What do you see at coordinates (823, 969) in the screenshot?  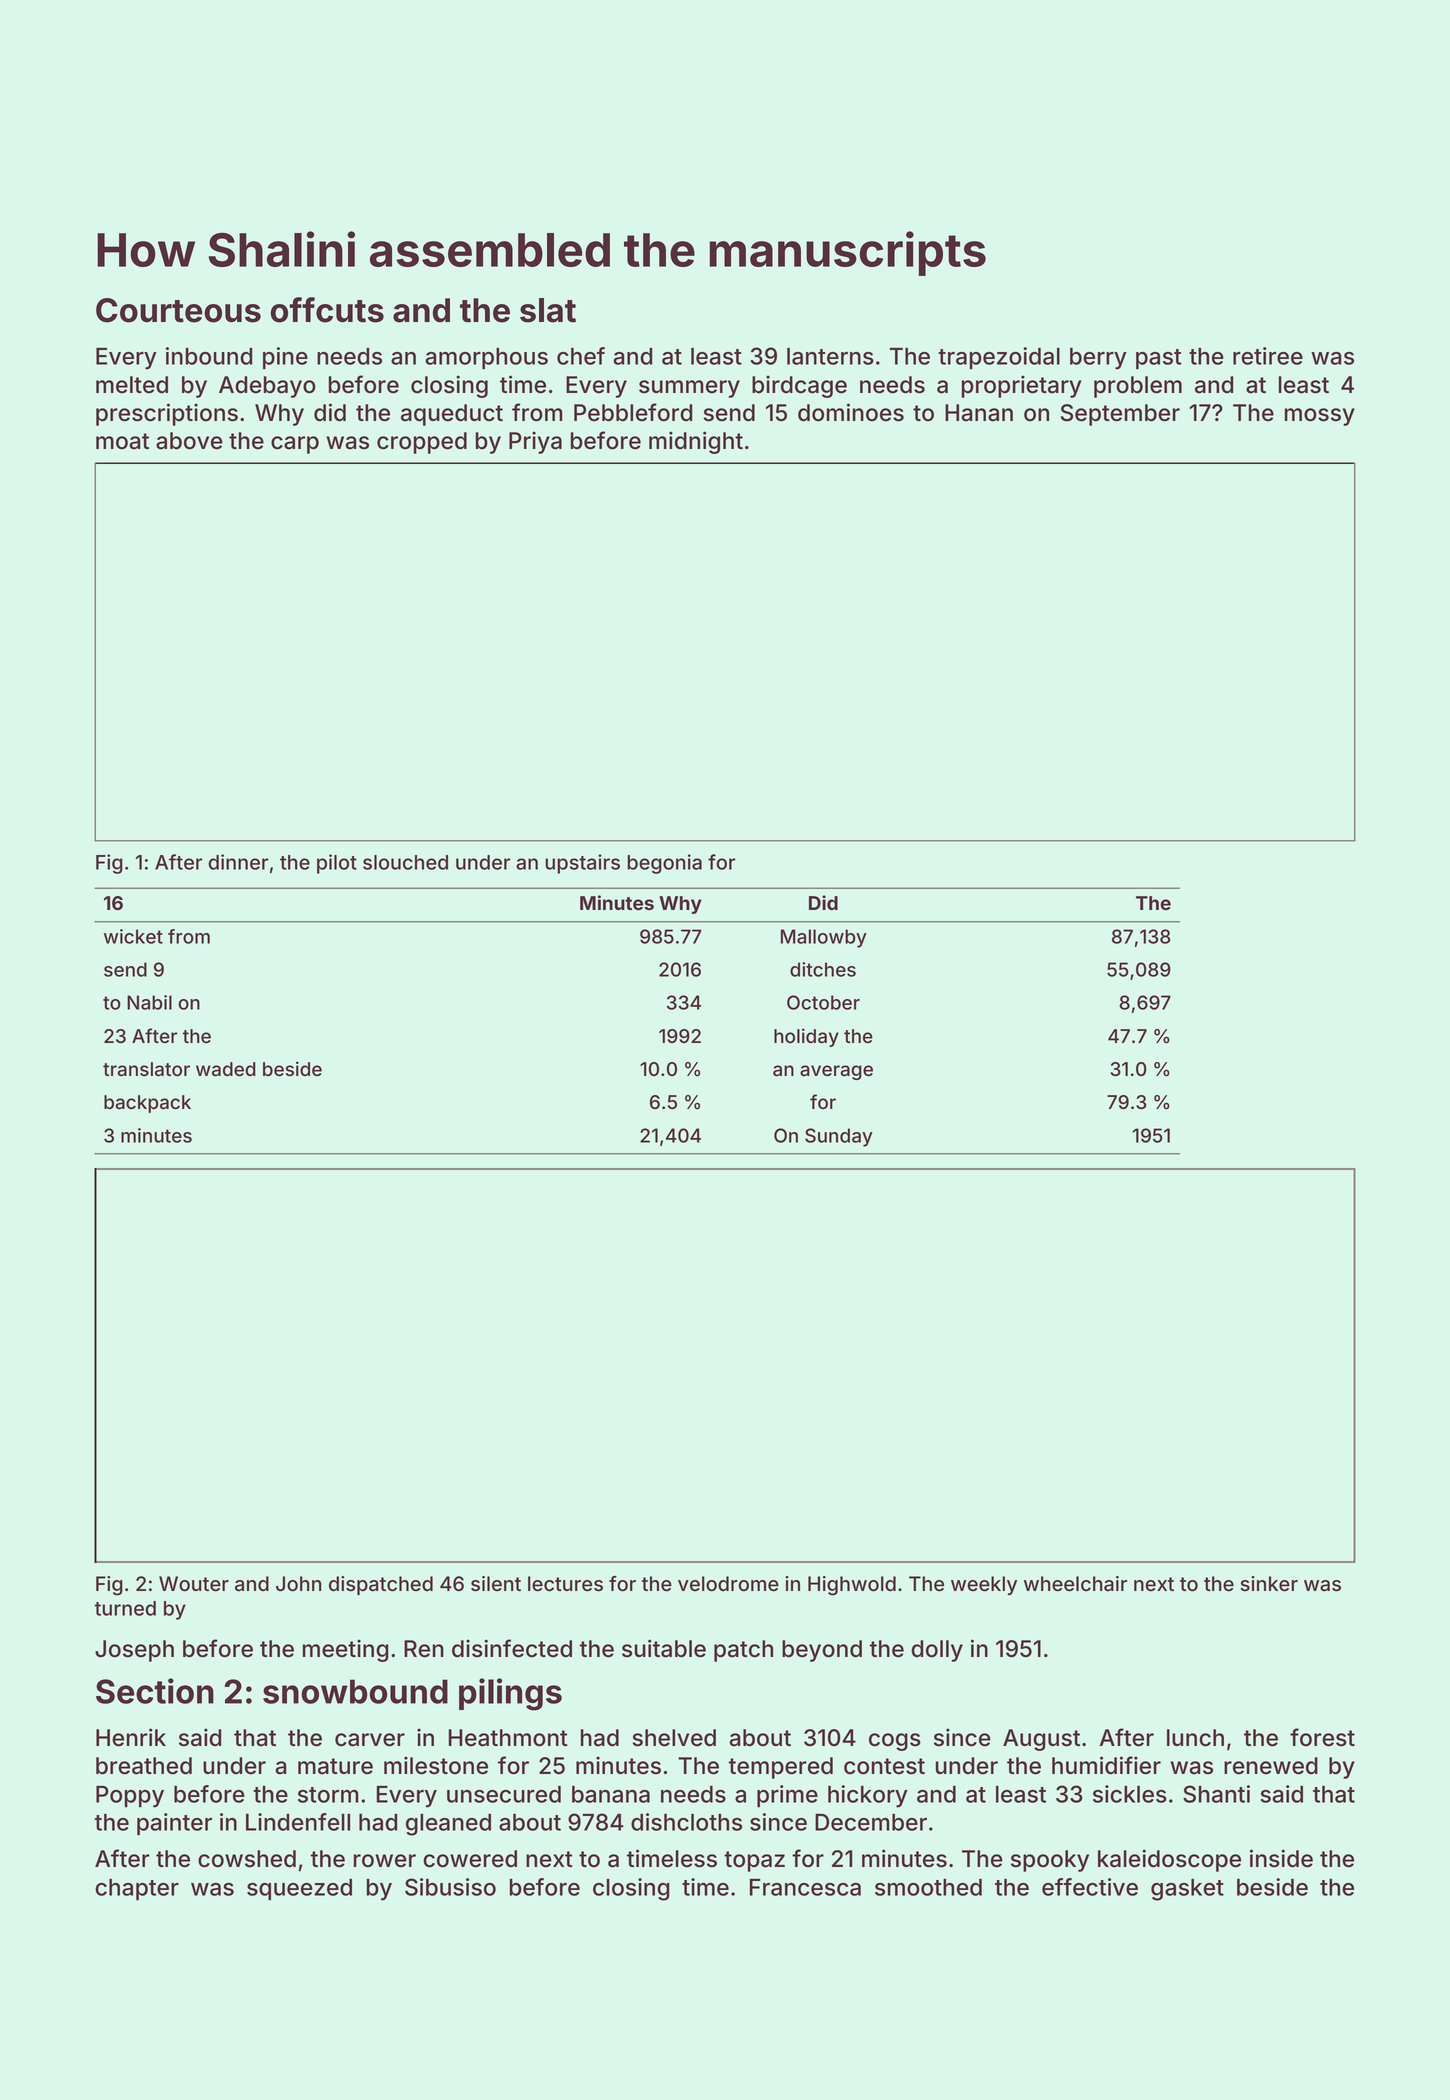 I see `ditches` at bounding box center [823, 969].
